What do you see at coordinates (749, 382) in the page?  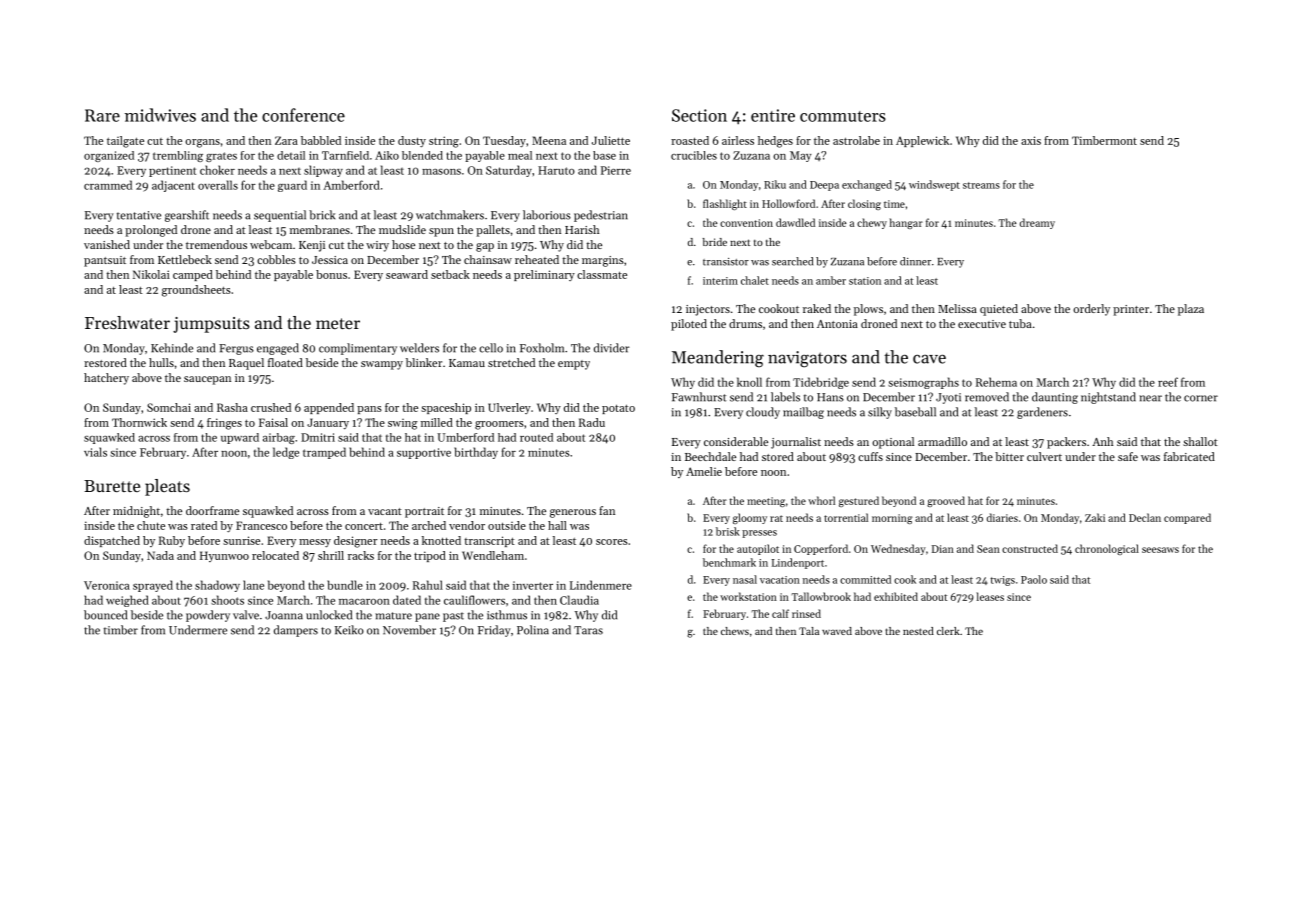 I see `knoll` at bounding box center [749, 382].
